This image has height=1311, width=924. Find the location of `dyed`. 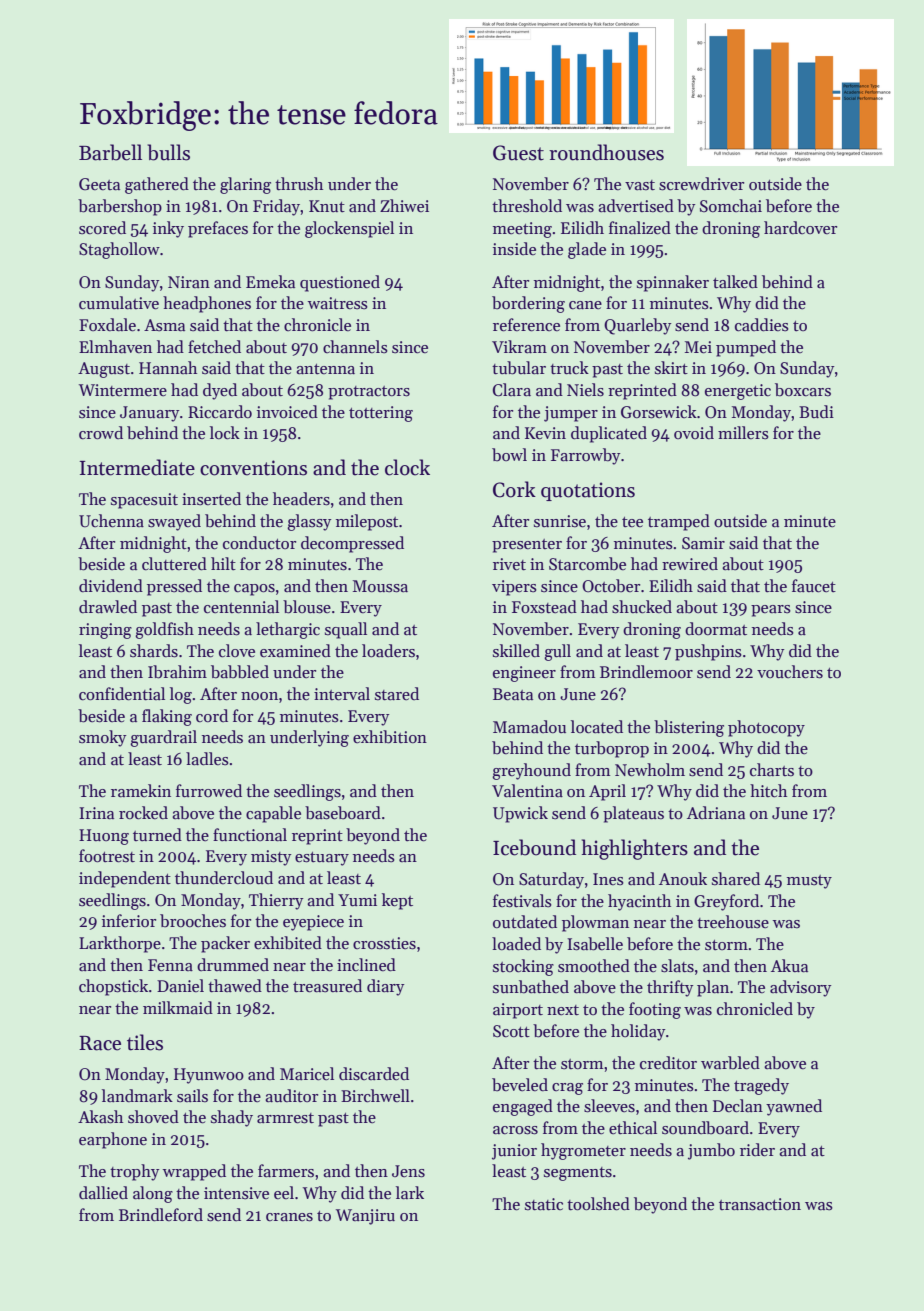

dyed is located at coordinates (220, 391).
